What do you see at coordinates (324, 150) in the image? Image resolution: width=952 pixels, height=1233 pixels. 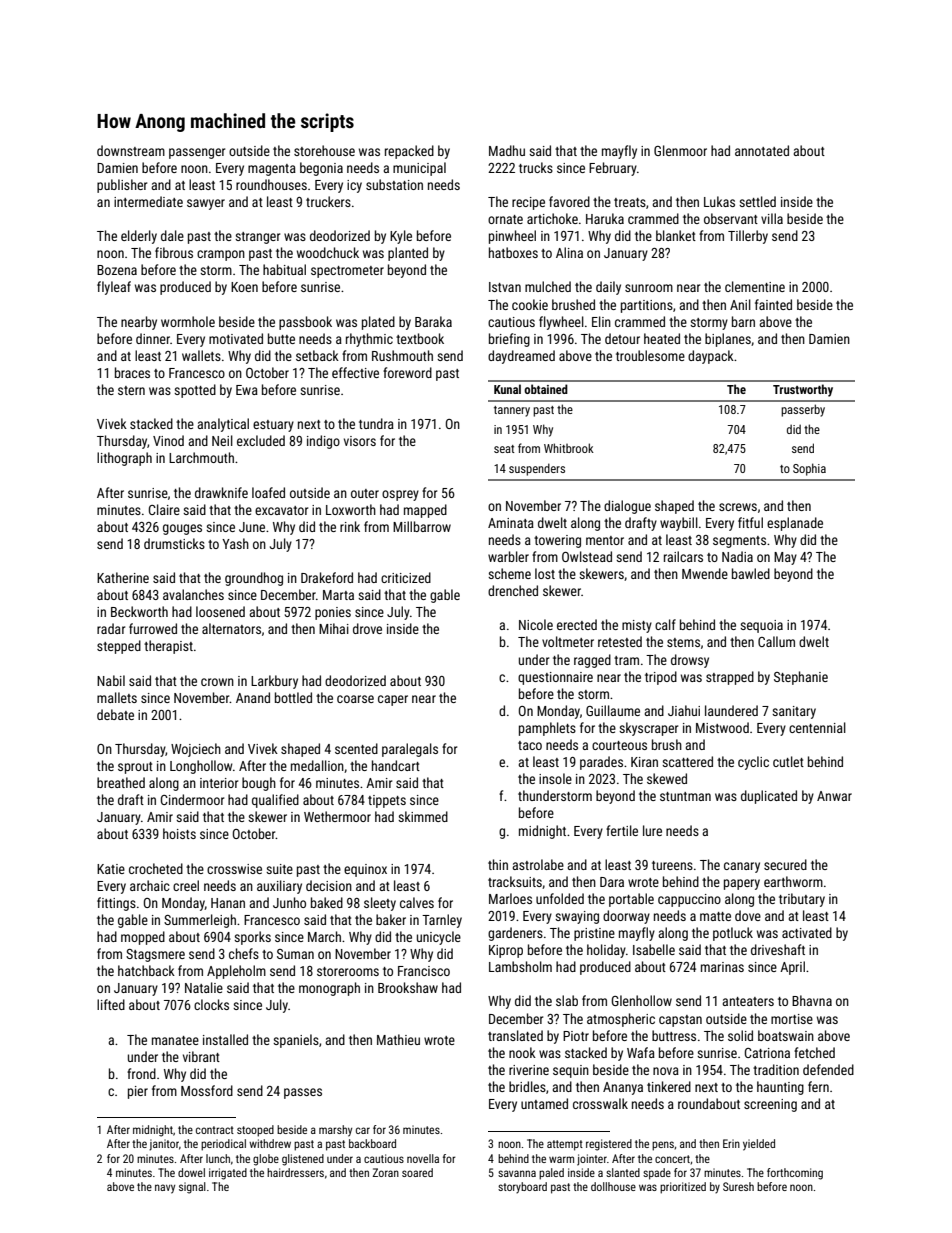 I see `storehouse` at bounding box center [324, 150].
